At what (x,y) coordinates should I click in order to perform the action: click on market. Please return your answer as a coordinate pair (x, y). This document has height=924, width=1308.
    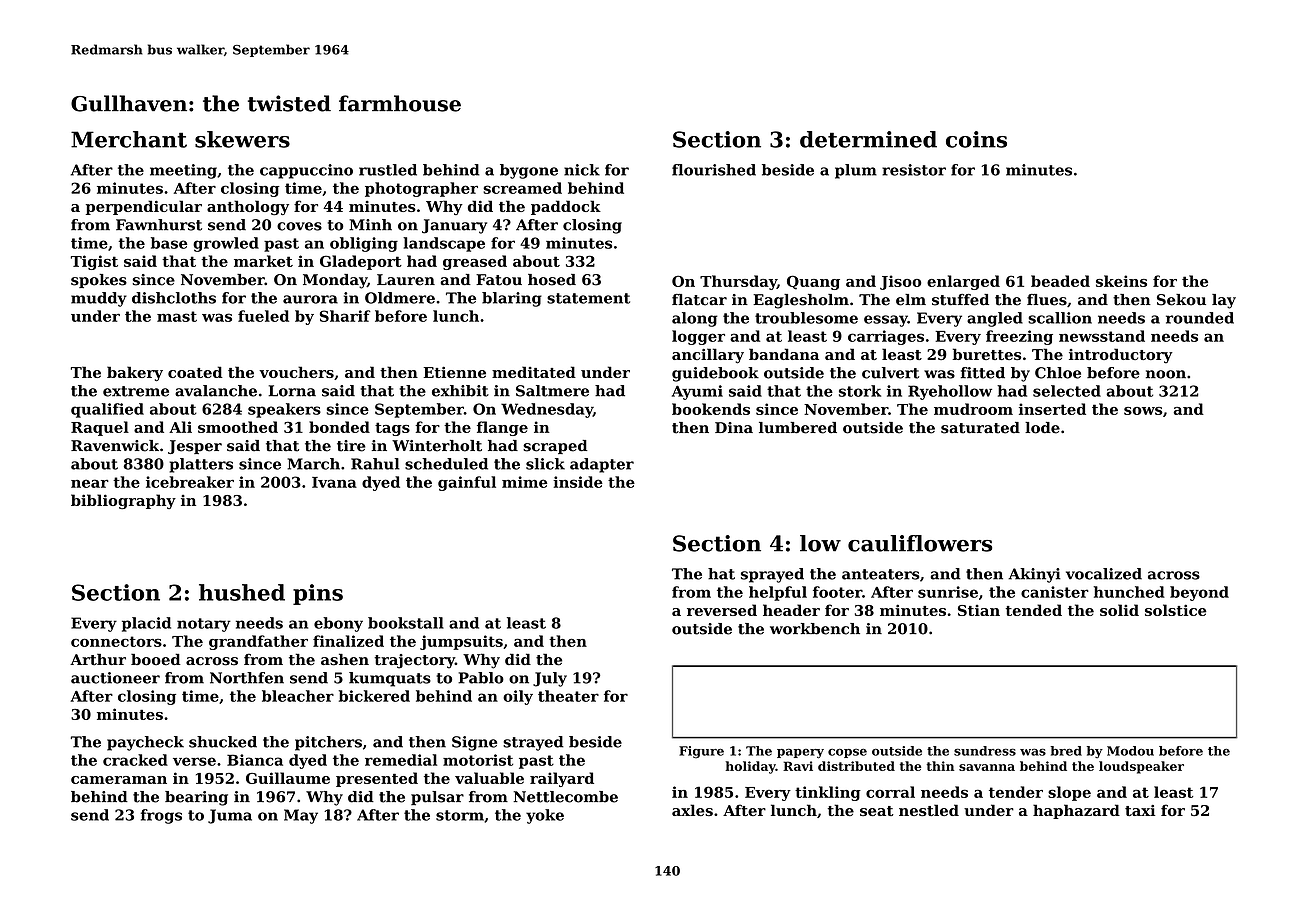
    Looking at the image, I should click on (263, 261).
